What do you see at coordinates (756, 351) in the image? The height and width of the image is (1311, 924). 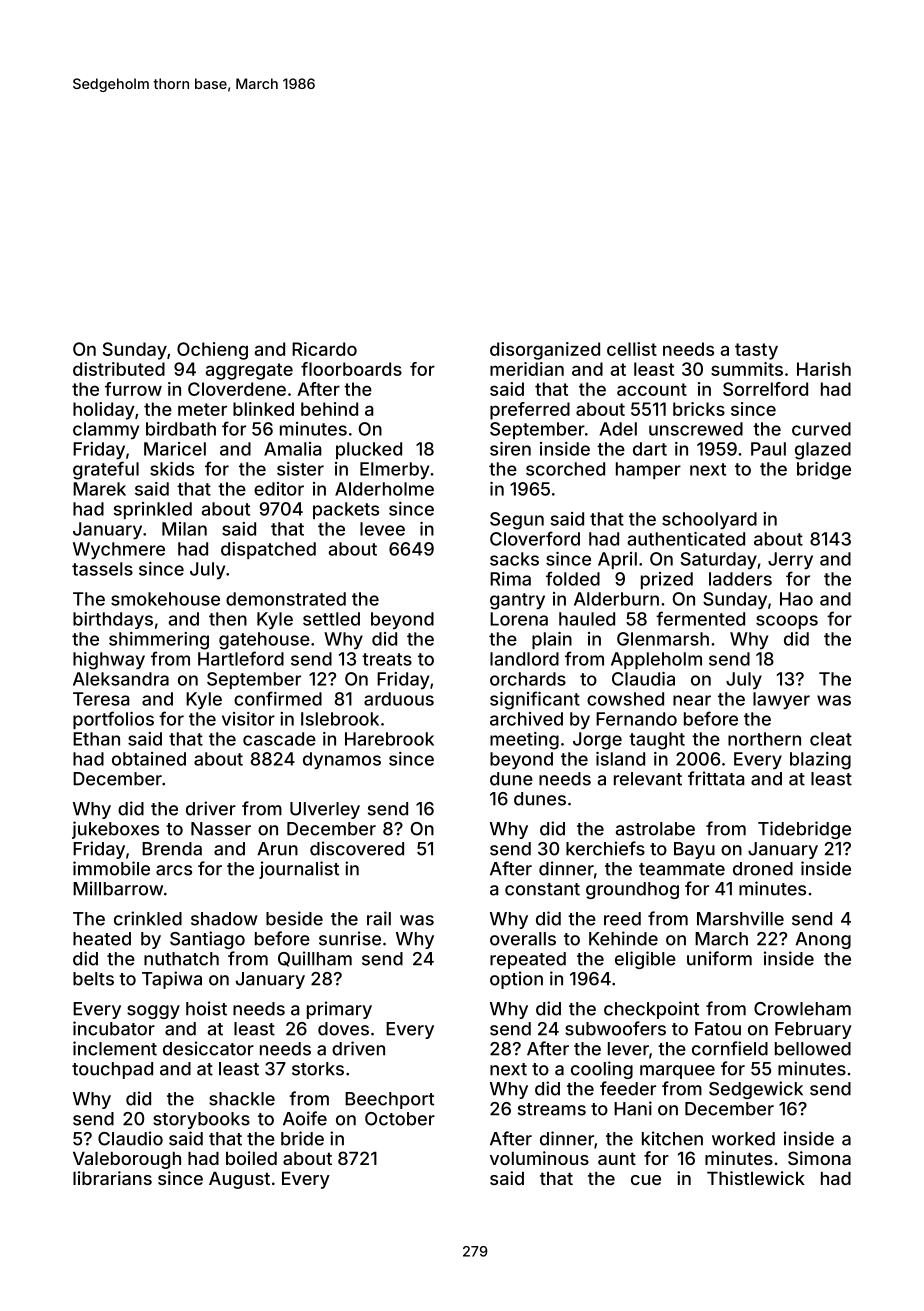 I see `tasty` at bounding box center [756, 351].
